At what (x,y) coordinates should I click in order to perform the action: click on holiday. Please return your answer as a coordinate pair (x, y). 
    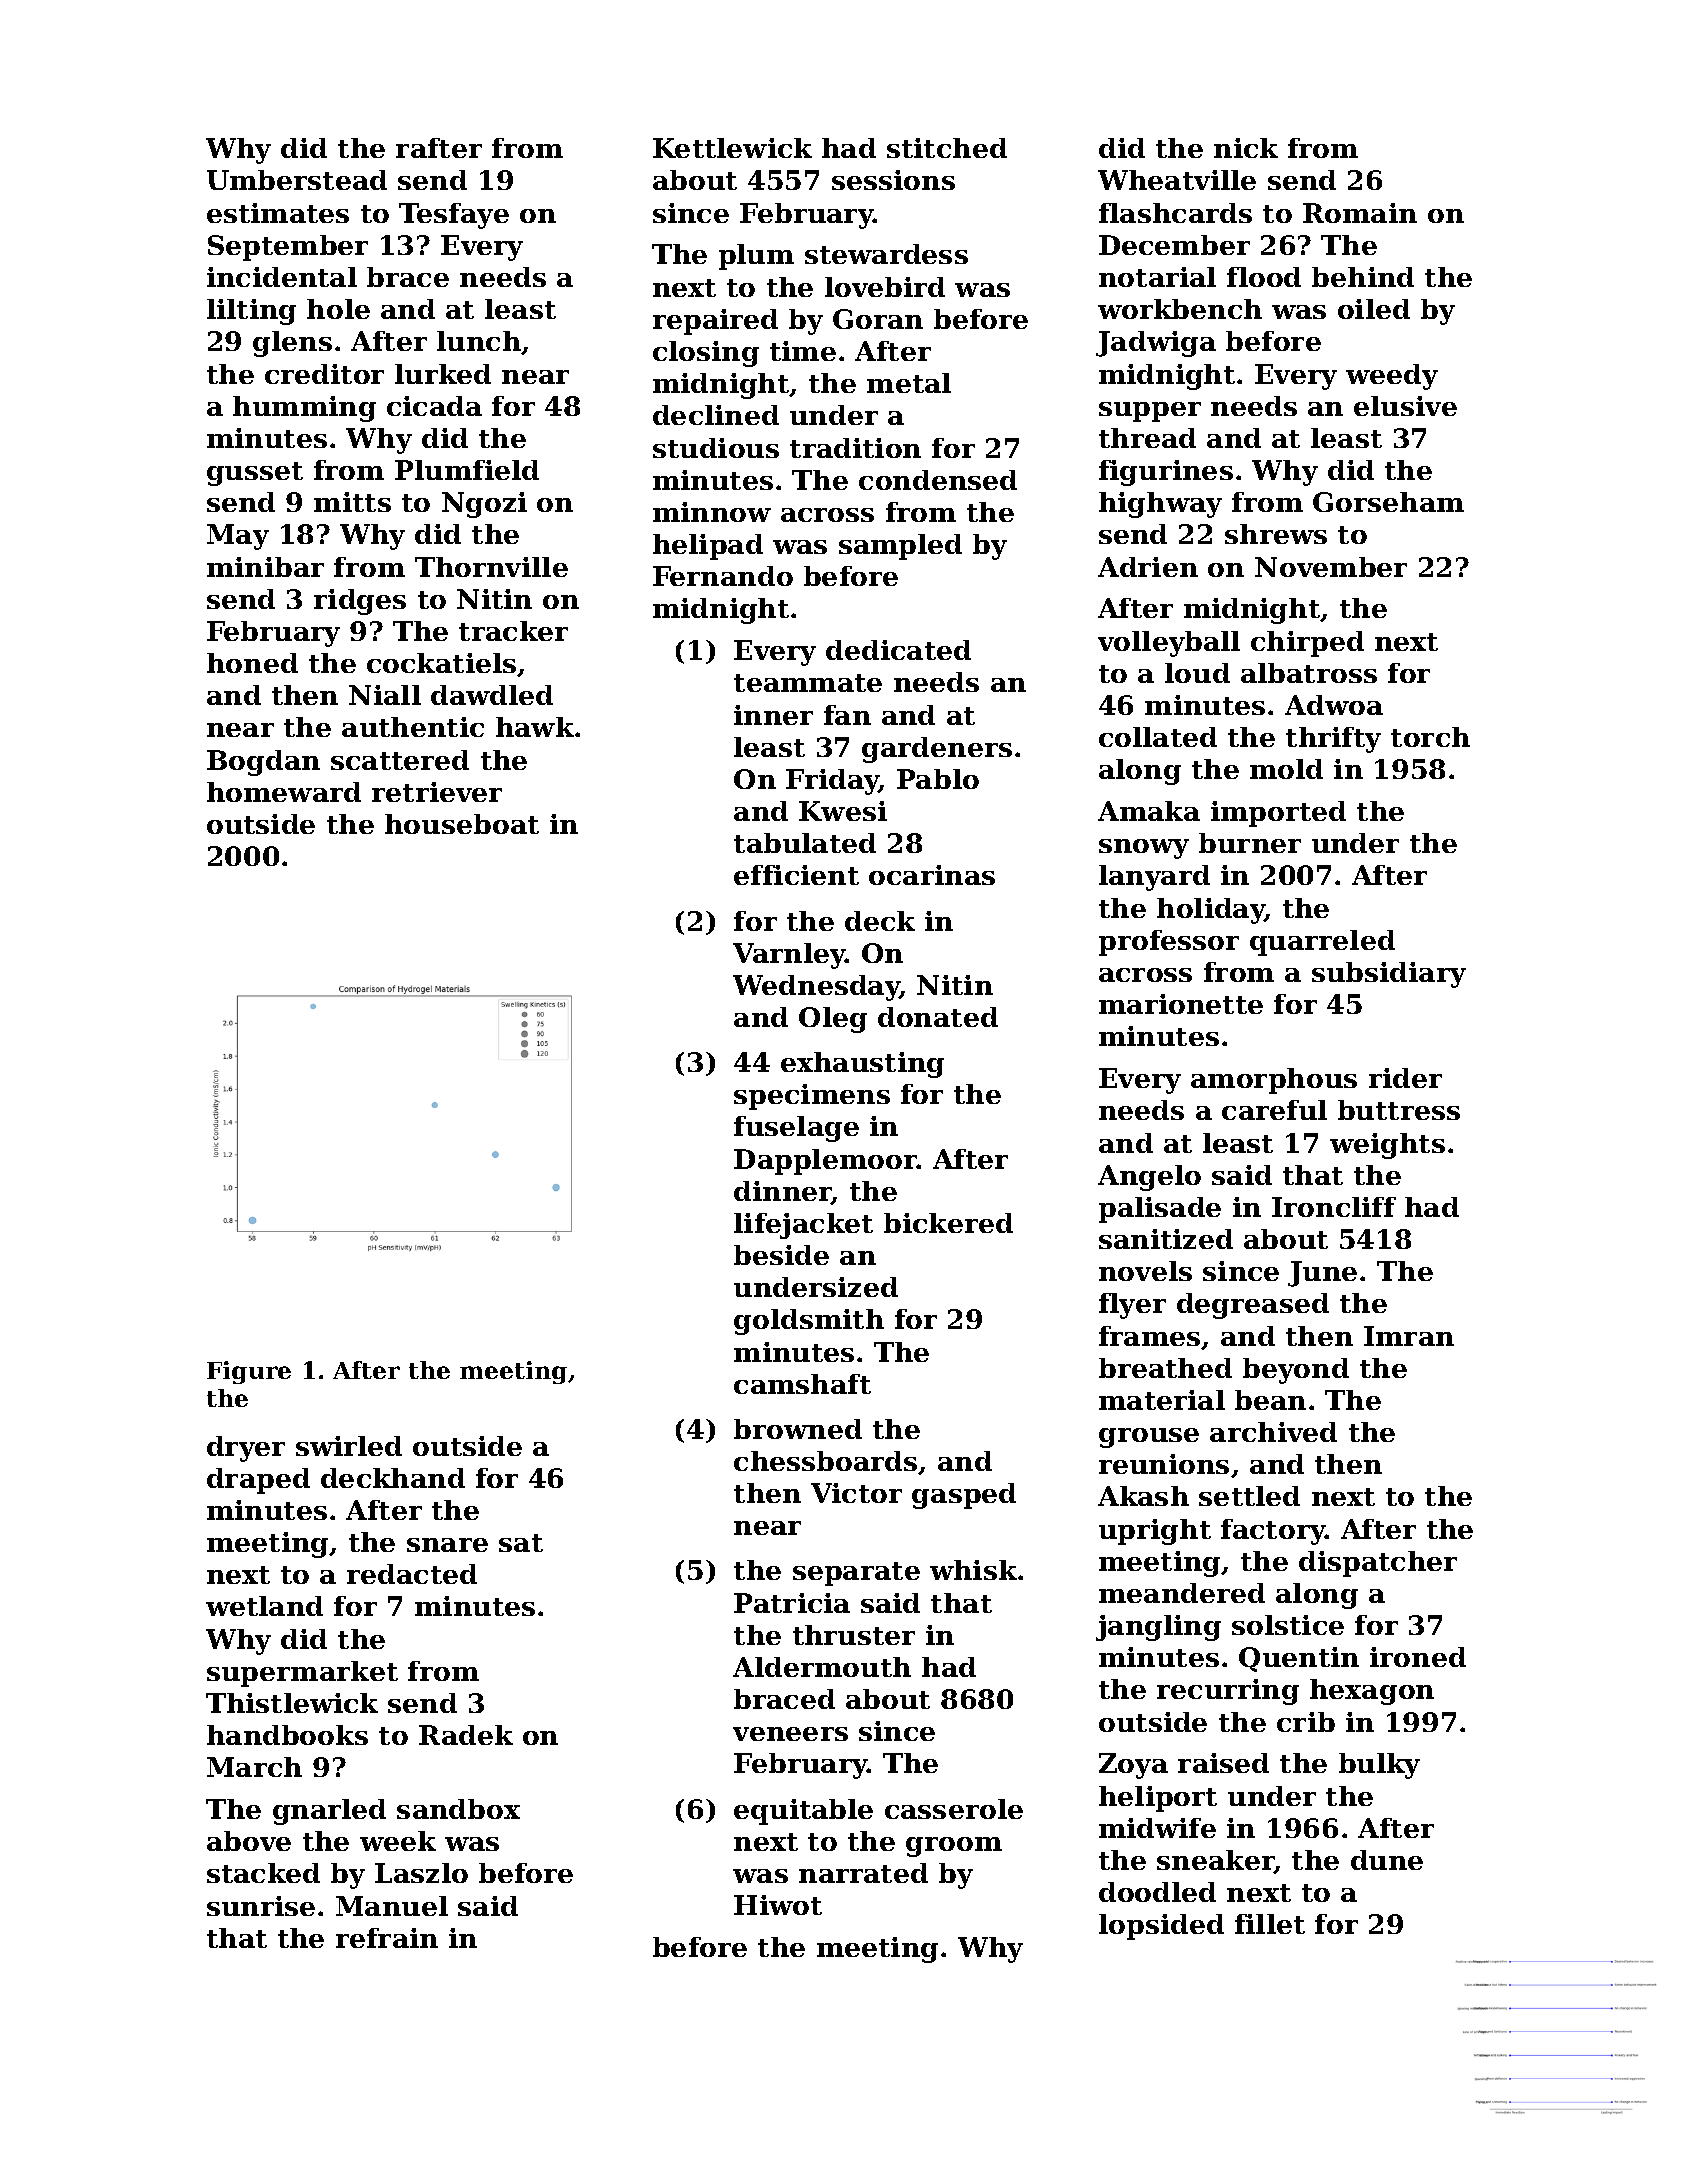
    Looking at the image, I should click on (1211, 911).
